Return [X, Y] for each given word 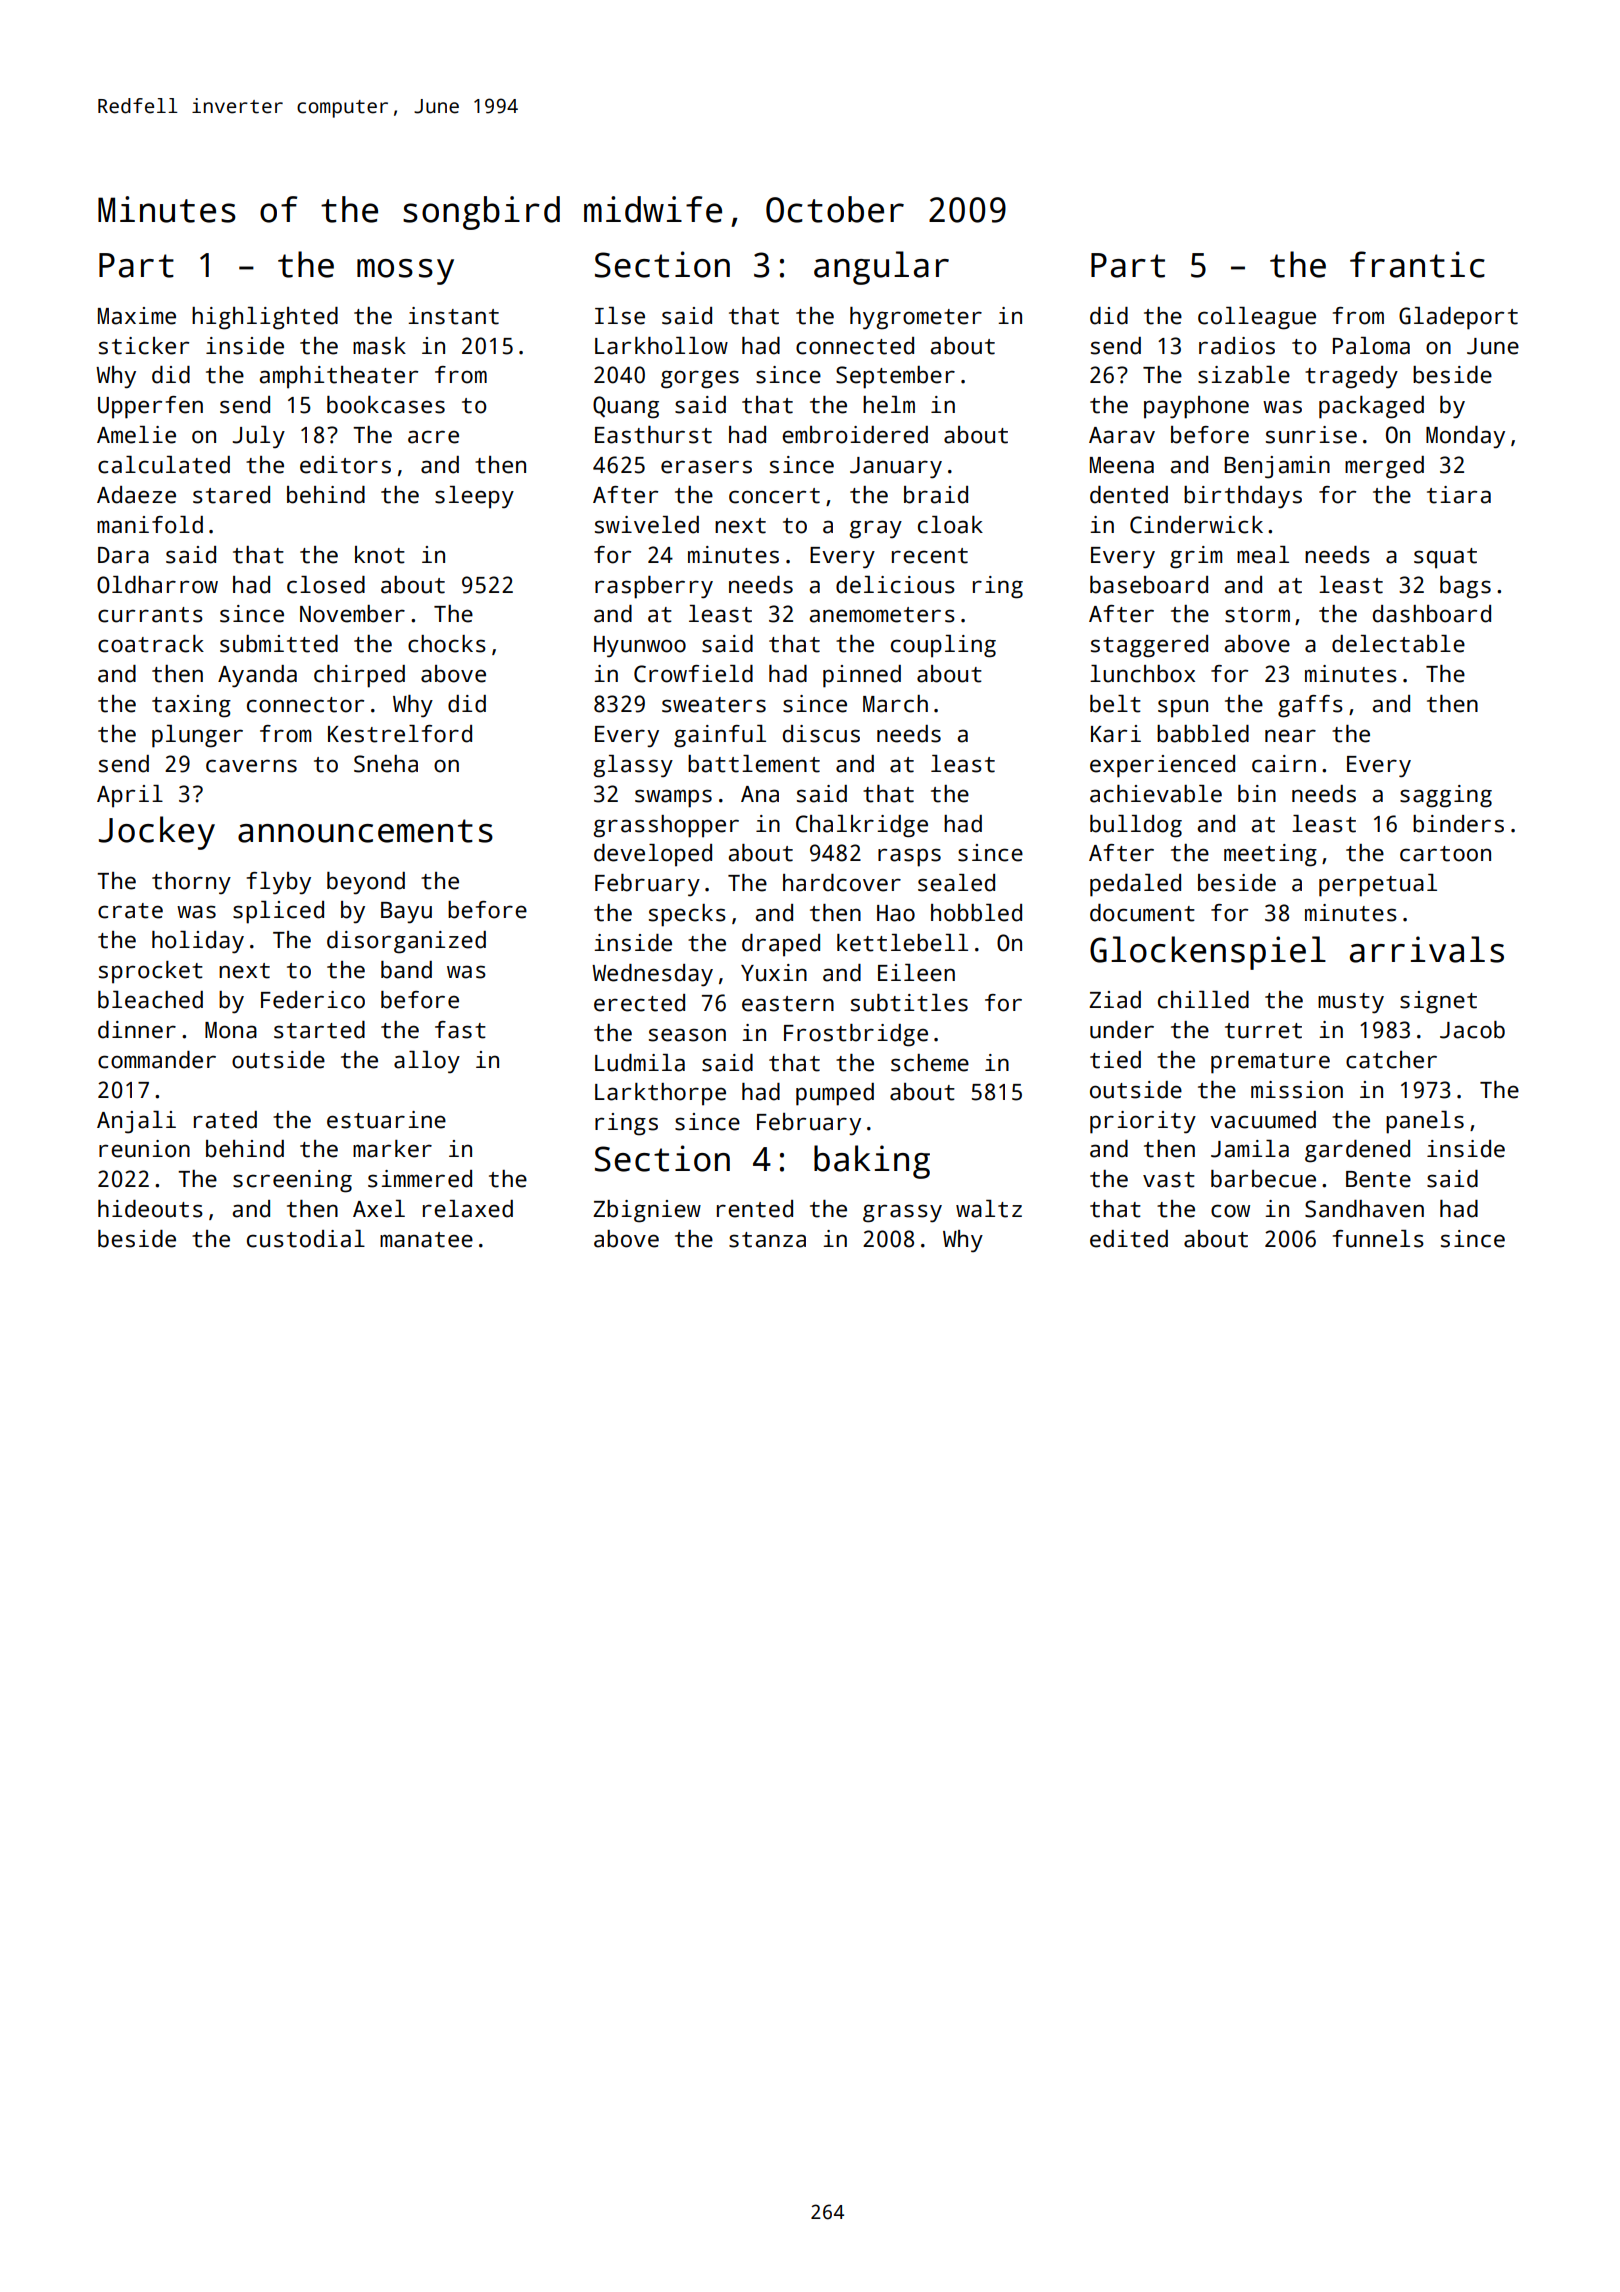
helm [889, 405]
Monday [1465, 437]
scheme [930, 1063]
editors [345, 465]
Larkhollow [661, 346]
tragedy [1351, 377]
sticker [144, 346]
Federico [313, 1000]
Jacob [1472, 1030]
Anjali [136, 1122]
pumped [835, 1094]
